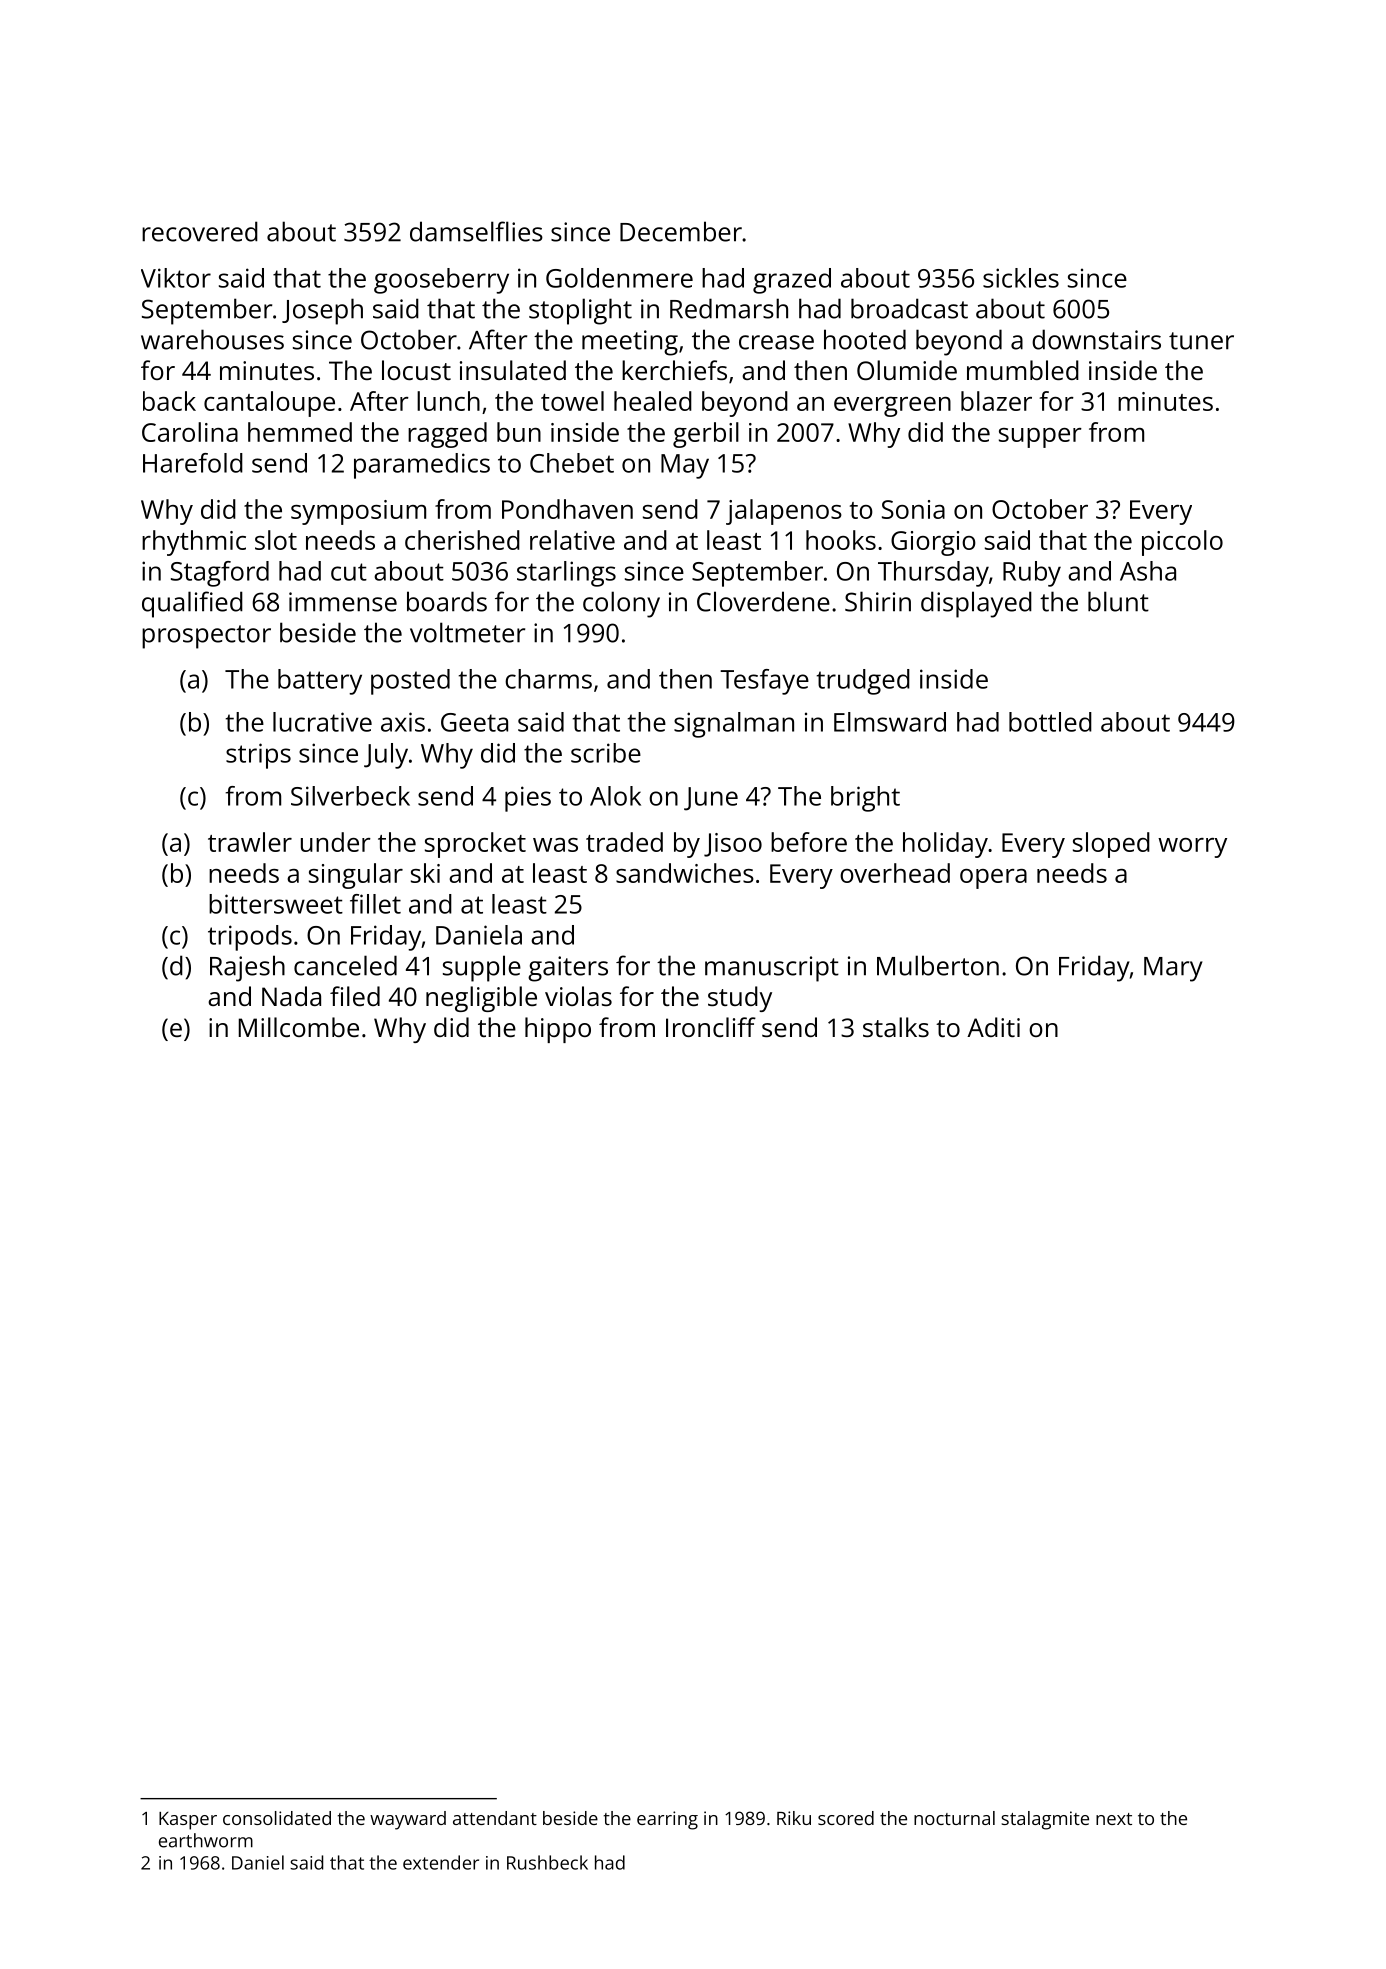 This document has width=1386, height=1969. Describe the element at coordinates (441, 1862) in the document. I see `extender` at that location.
